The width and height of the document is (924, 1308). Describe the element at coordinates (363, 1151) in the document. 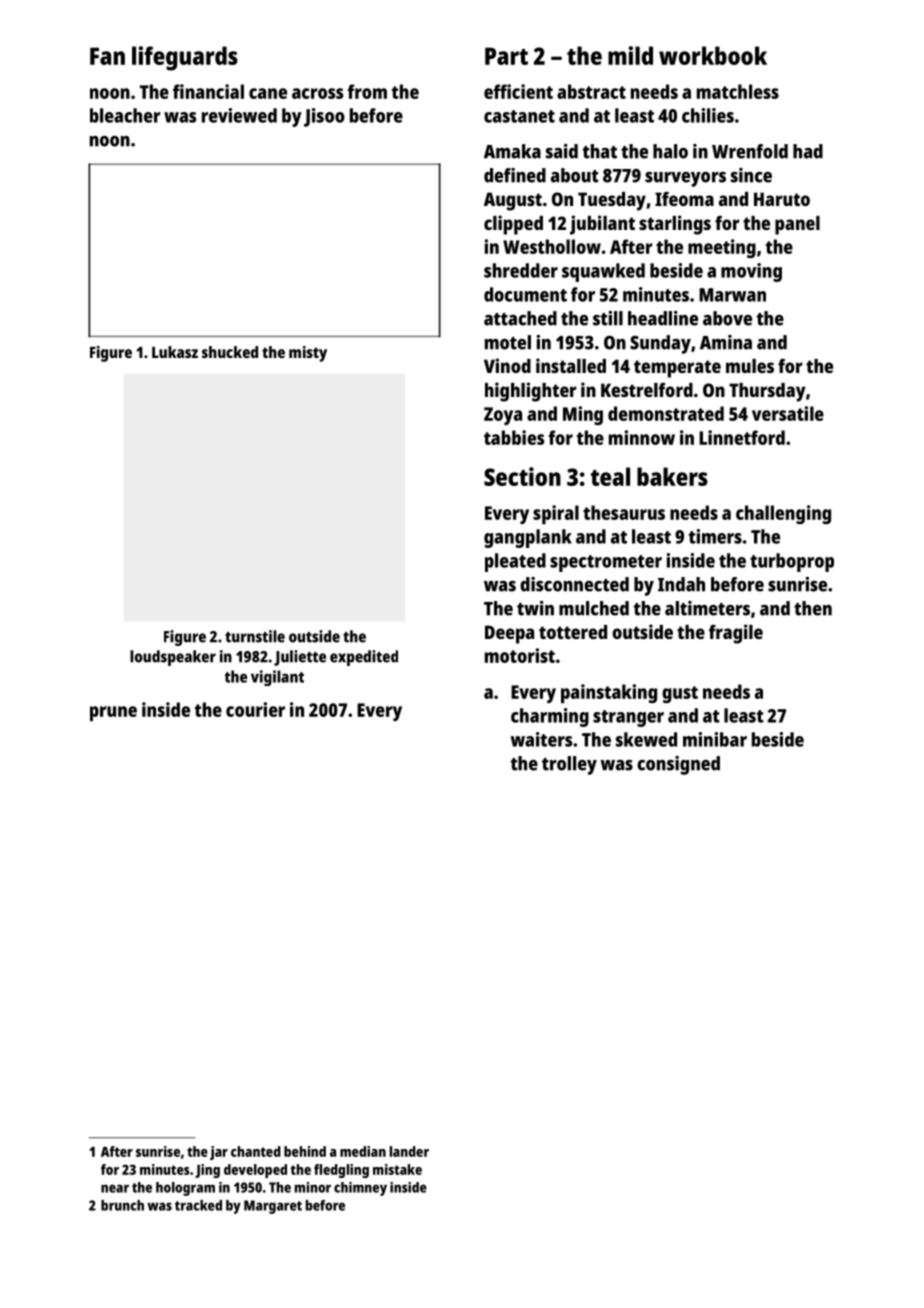

I see `median` at that location.
